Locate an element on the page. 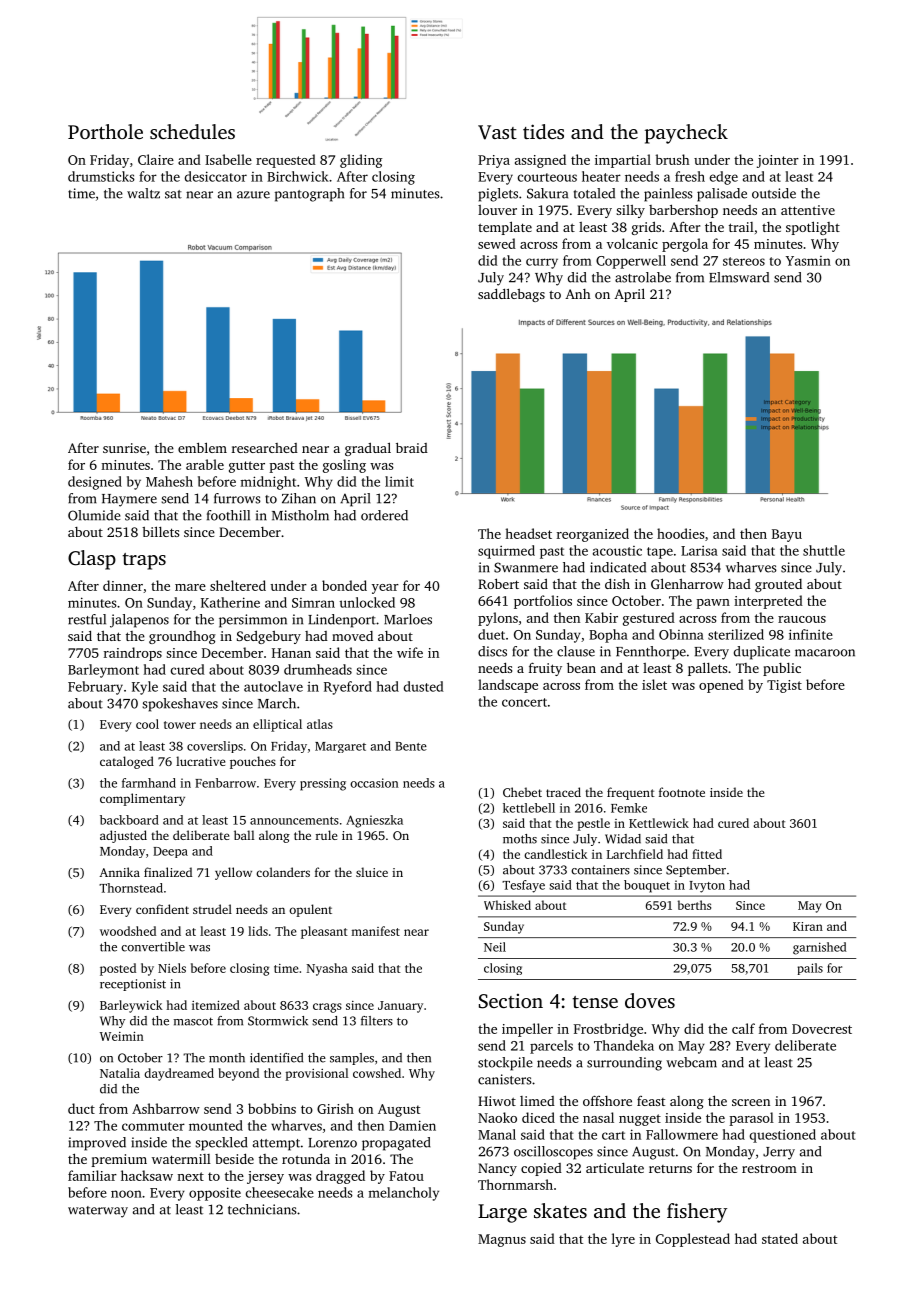 The height and width of the document is (1308, 924). fitted is located at coordinates (707, 854).
